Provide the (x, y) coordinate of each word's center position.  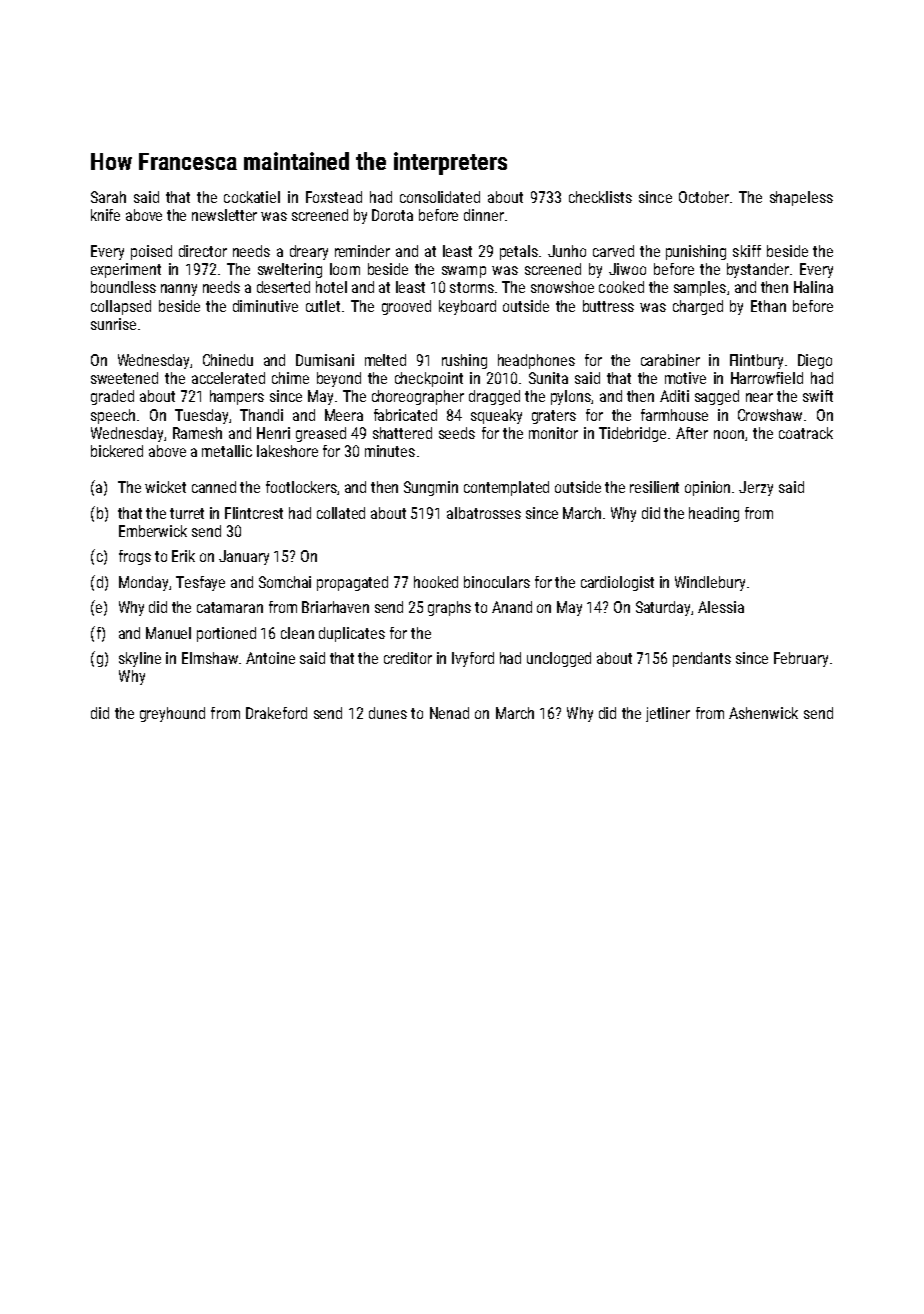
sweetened (124, 378)
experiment (126, 270)
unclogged (559, 659)
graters (554, 417)
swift (818, 396)
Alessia (721, 607)
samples (700, 288)
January (244, 557)
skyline (140, 659)
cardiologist (617, 583)
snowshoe (562, 287)
